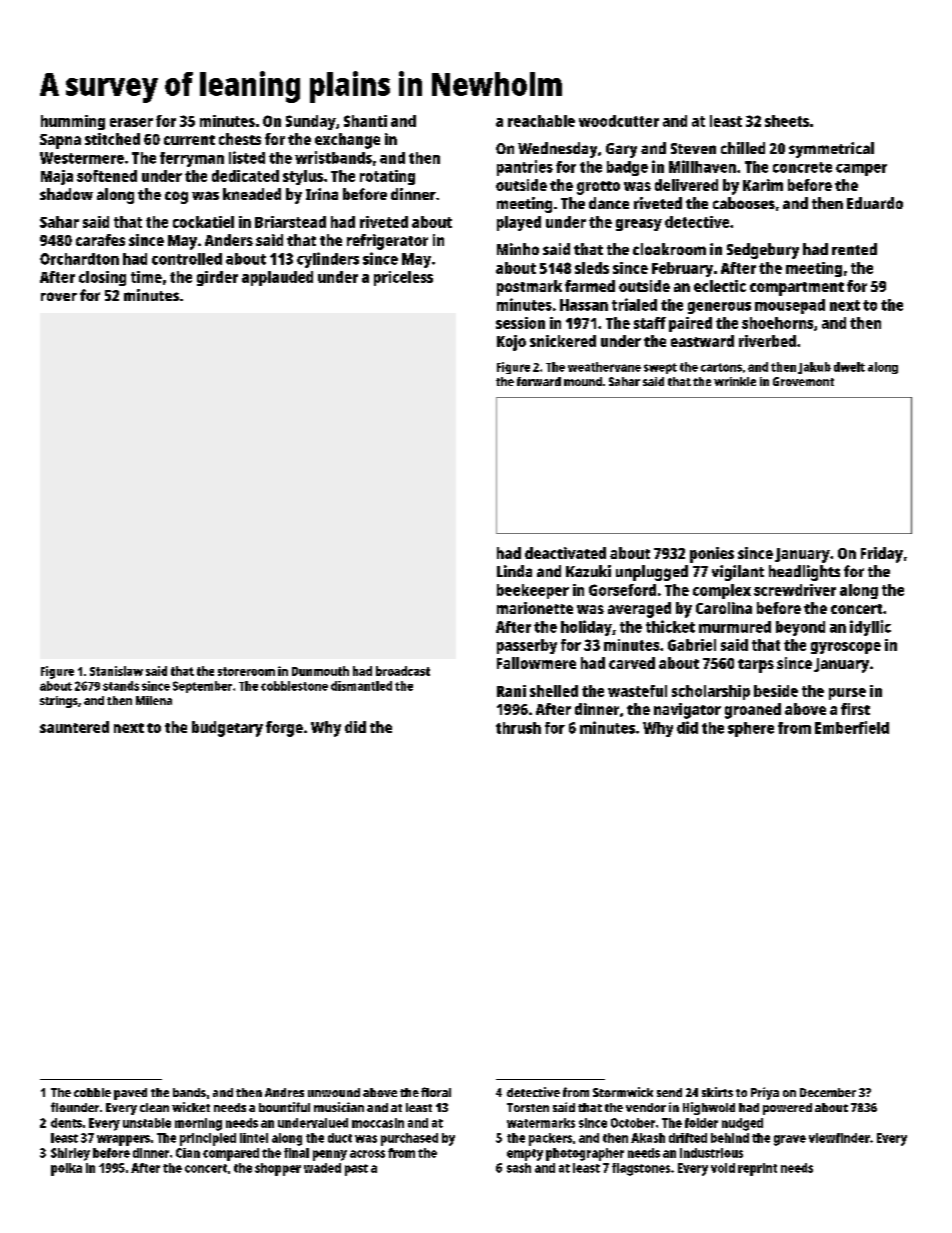  Describe the element at coordinates (787, 121) in the screenshot. I see `sheets` at that location.
